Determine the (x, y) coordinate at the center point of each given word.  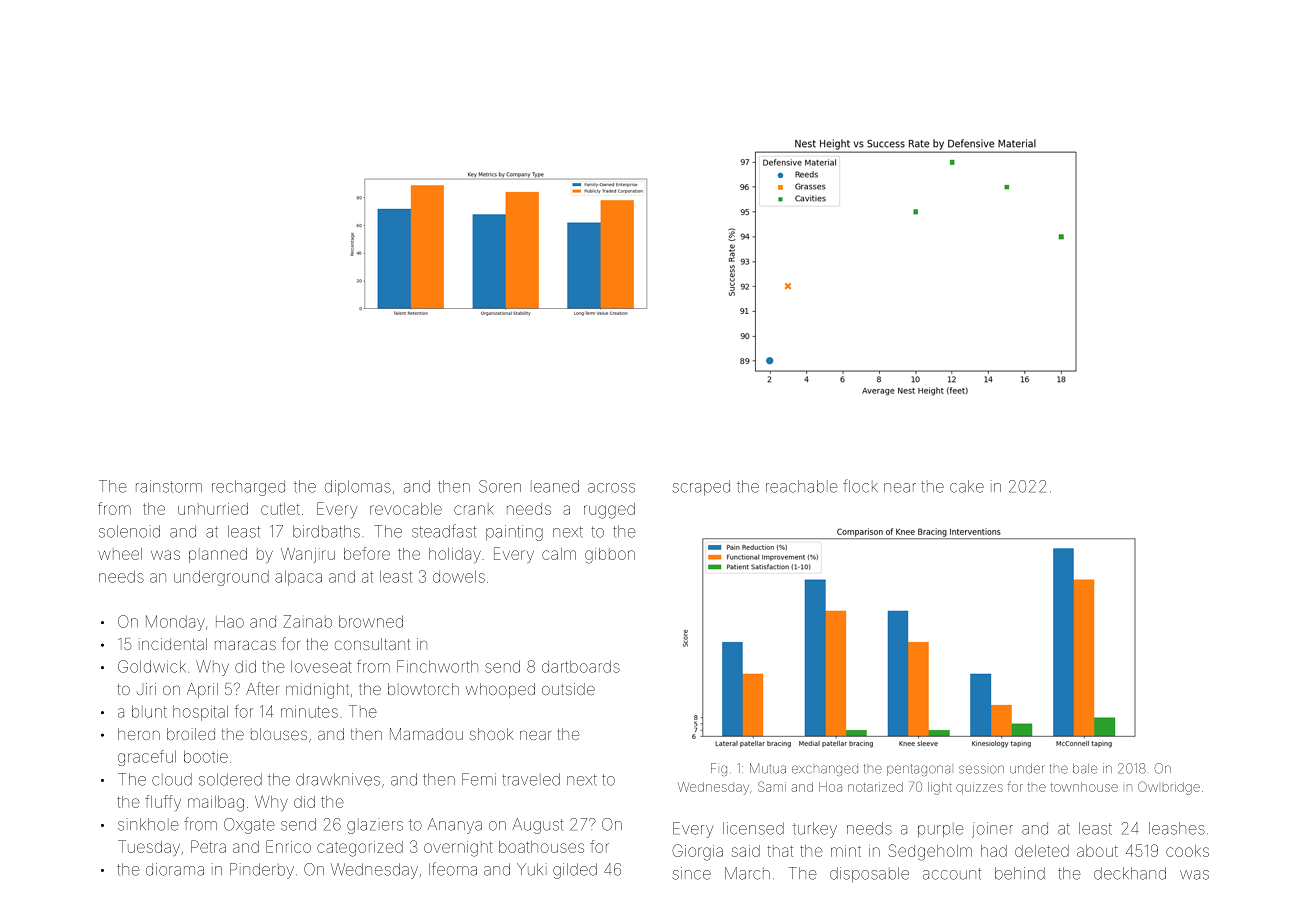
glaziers (375, 826)
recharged (248, 488)
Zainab (308, 621)
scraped (701, 487)
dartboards (581, 667)
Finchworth (437, 666)
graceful (147, 758)
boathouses (541, 847)
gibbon (610, 556)
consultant (372, 644)
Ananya (455, 826)
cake (967, 486)
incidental (173, 644)
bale (1085, 769)
